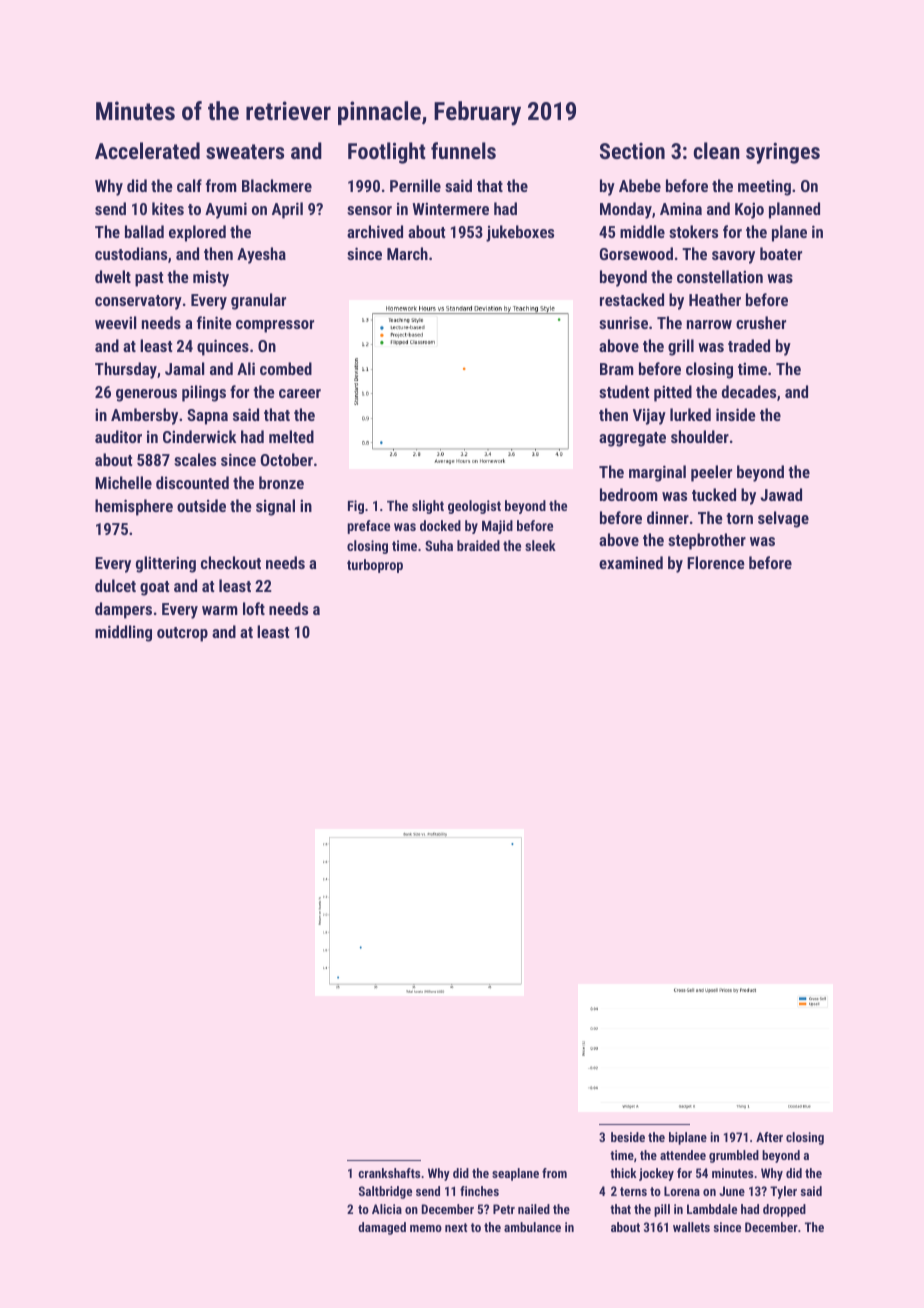  What do you see at coordinates (389, 1173) in the screenshot?
I see `crankshafts` at bounding box center [389, 1173].
